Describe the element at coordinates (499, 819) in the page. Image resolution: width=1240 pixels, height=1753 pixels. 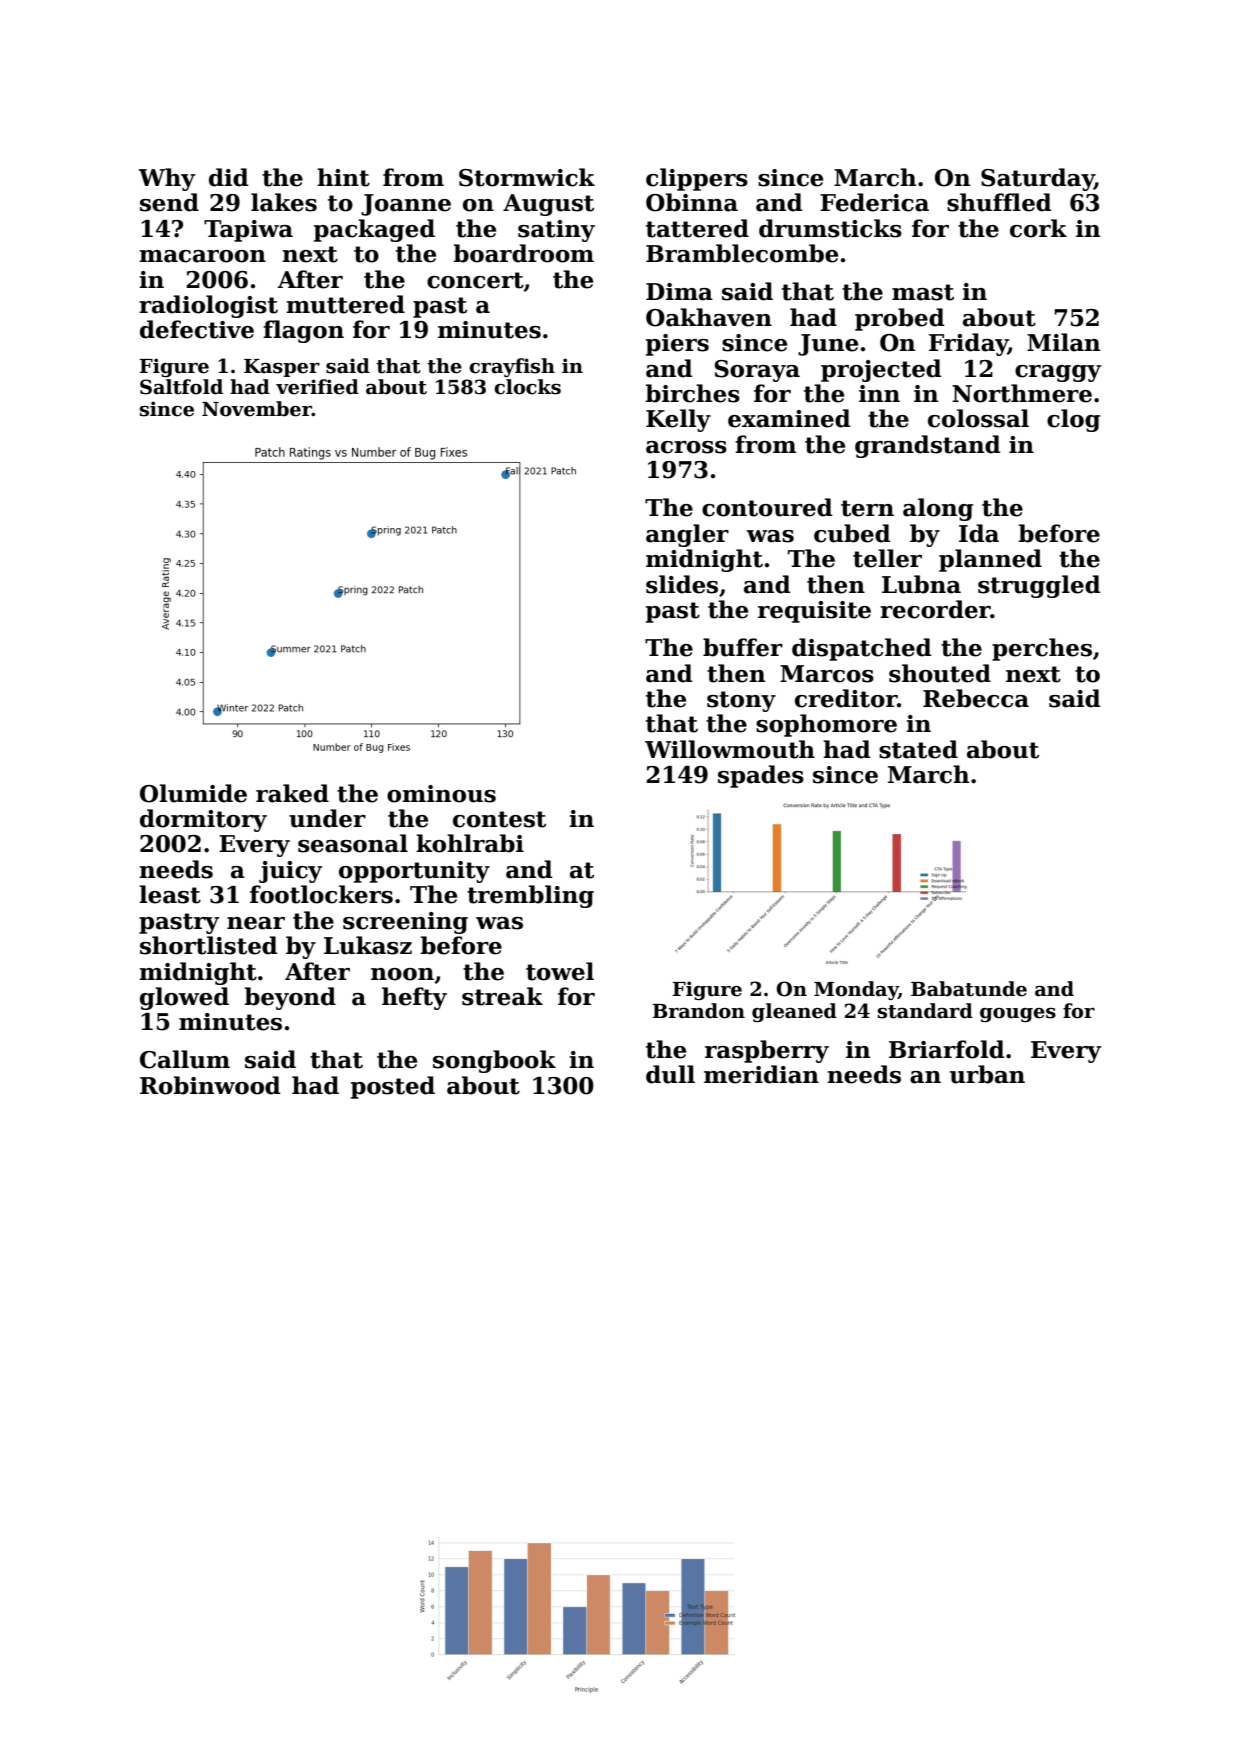
I see `contest` at that location.
